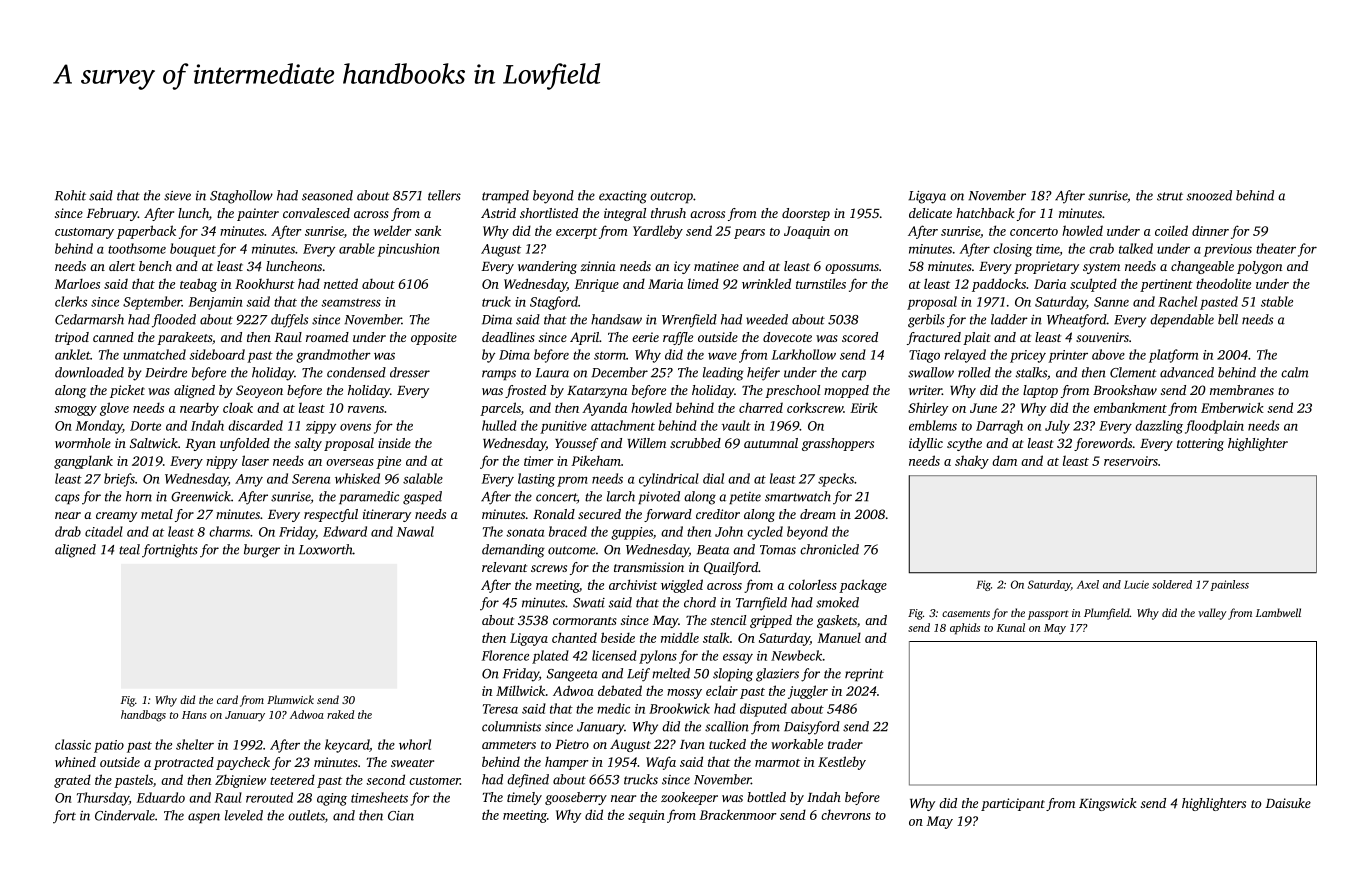 The image size is (1372, 887). I want to click on icy, so click(682, 267).
